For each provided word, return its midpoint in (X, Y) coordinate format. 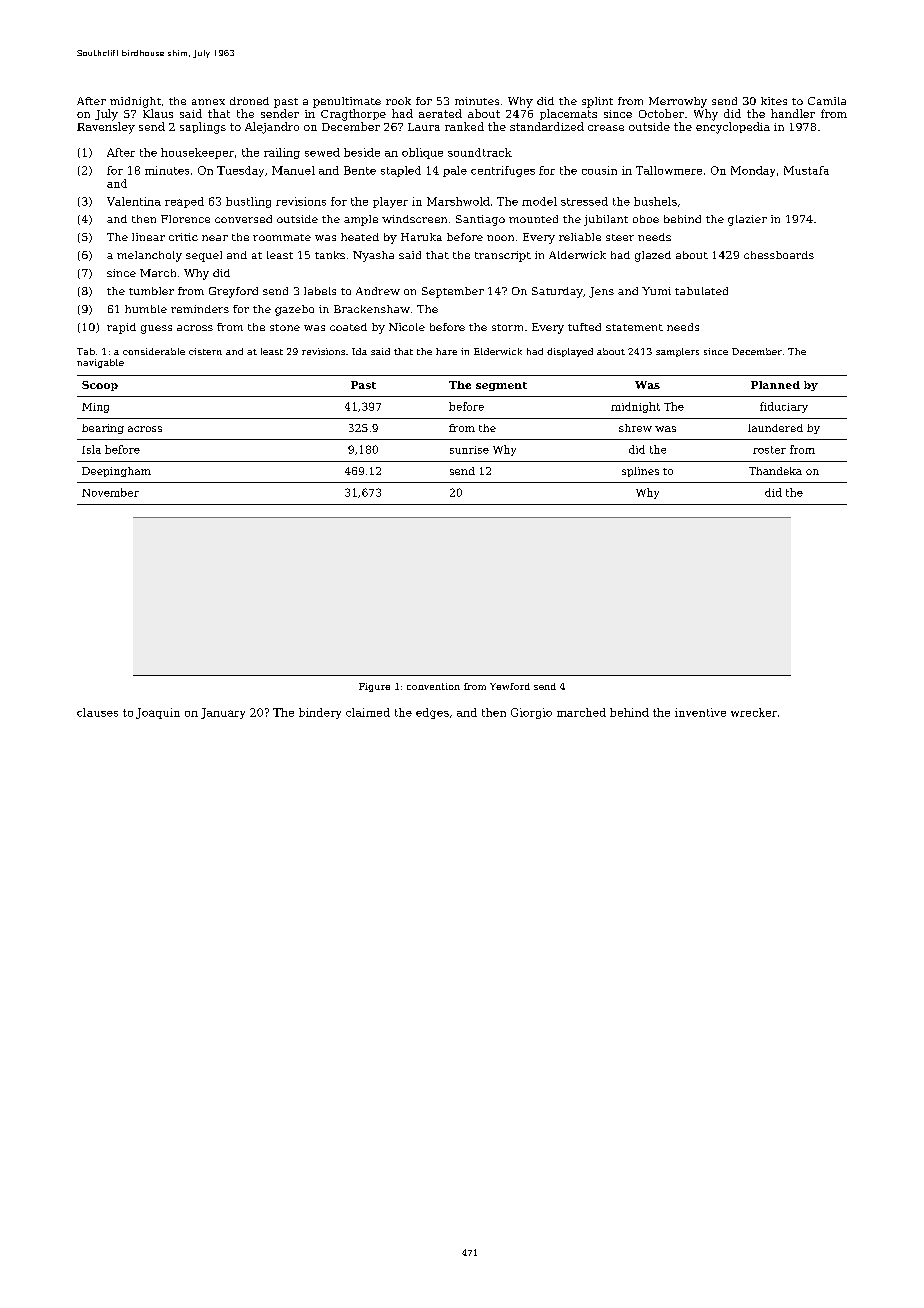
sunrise (469, 450)
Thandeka (775, 471)
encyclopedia (733, 128)
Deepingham (116, 472)
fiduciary (784, 407)
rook (398, 101)
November (110, 492)
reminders (200, 309)
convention (433, 686)
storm (507, 327)
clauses (97, 712)
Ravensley (106, 128)
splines (640, 472)
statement (634, 327)
